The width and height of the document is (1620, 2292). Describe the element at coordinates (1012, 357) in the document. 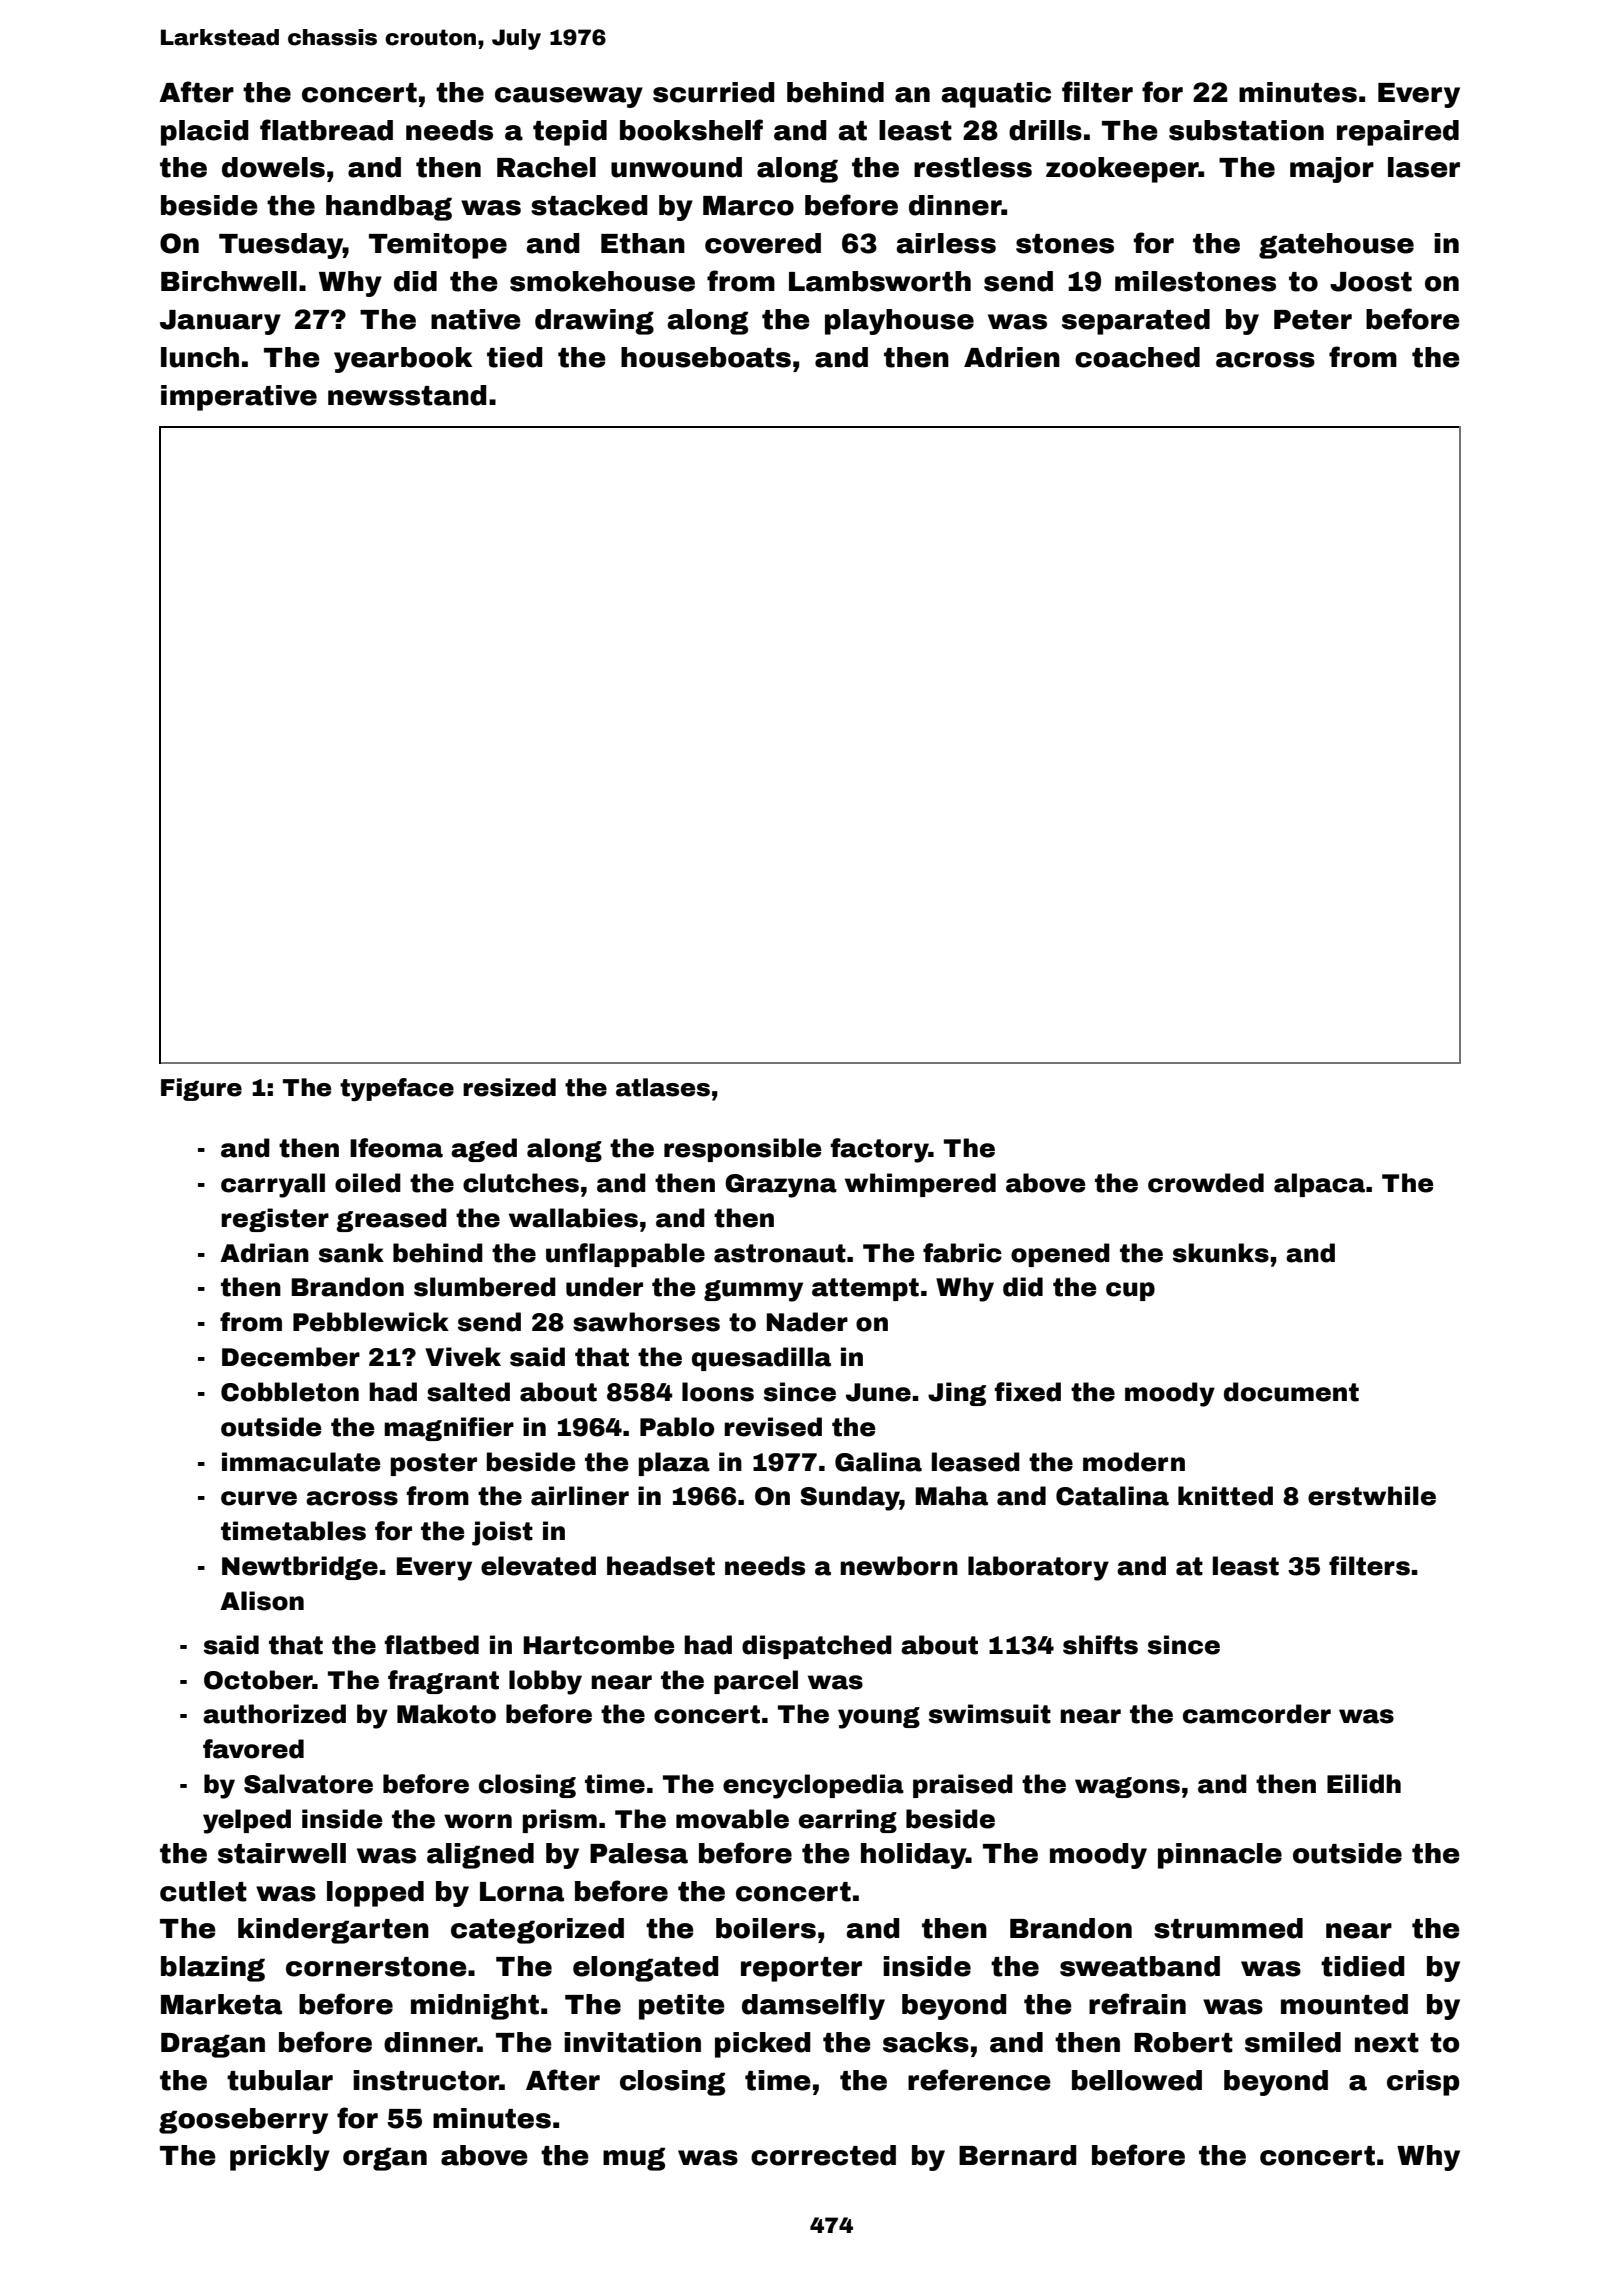

I see `Adrien` at that location.
